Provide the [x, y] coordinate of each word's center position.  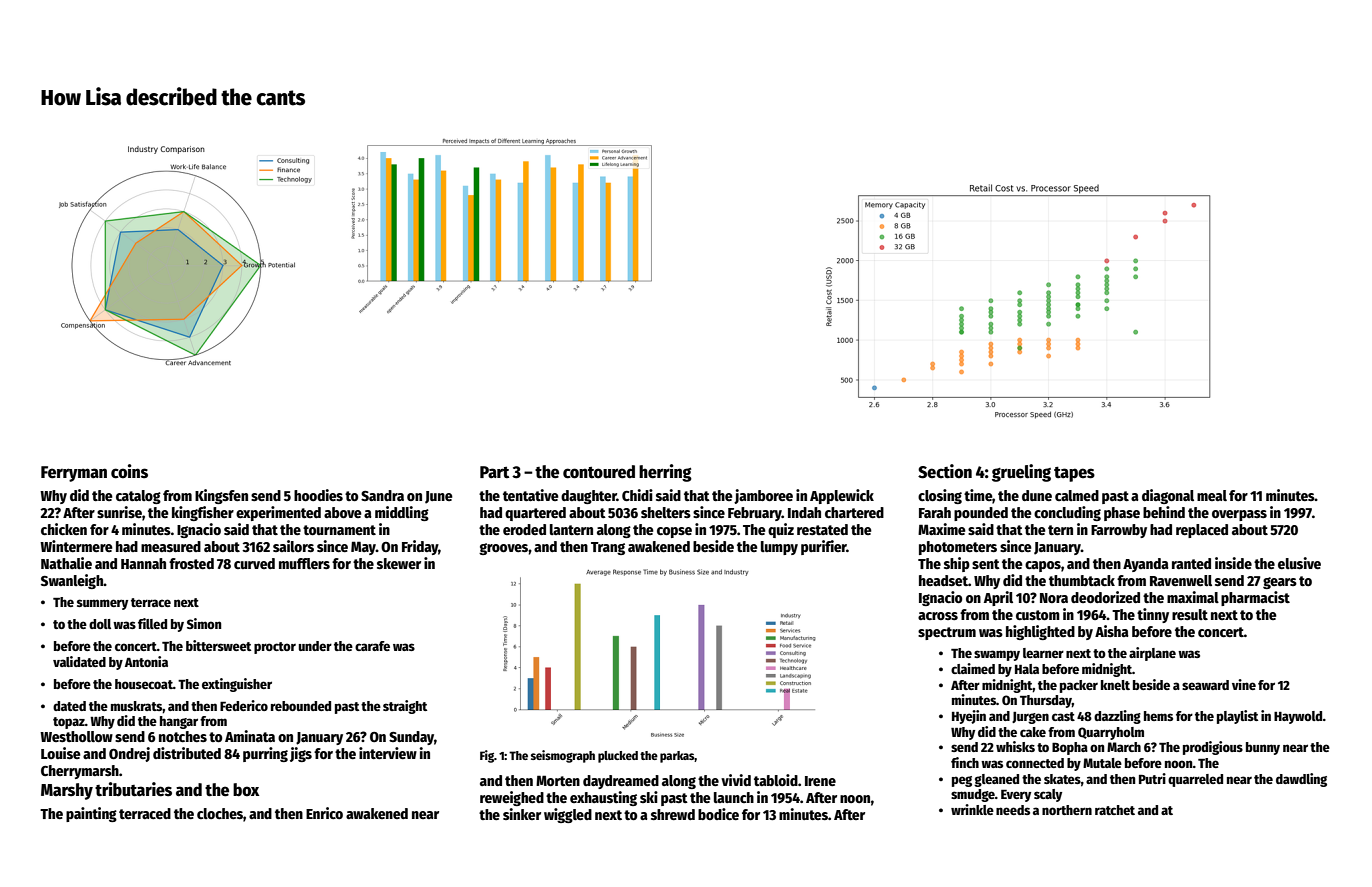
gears [1280, 583]
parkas [677, 757]
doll [100, 624]
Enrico [324, 813]
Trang [608, 548]
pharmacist [1255, 598]
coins [129, 471]
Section [945, 471]
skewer [399, 563]
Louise [61, 753]
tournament [339, 530]
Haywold [1298, 717]
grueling [1021, 473]
